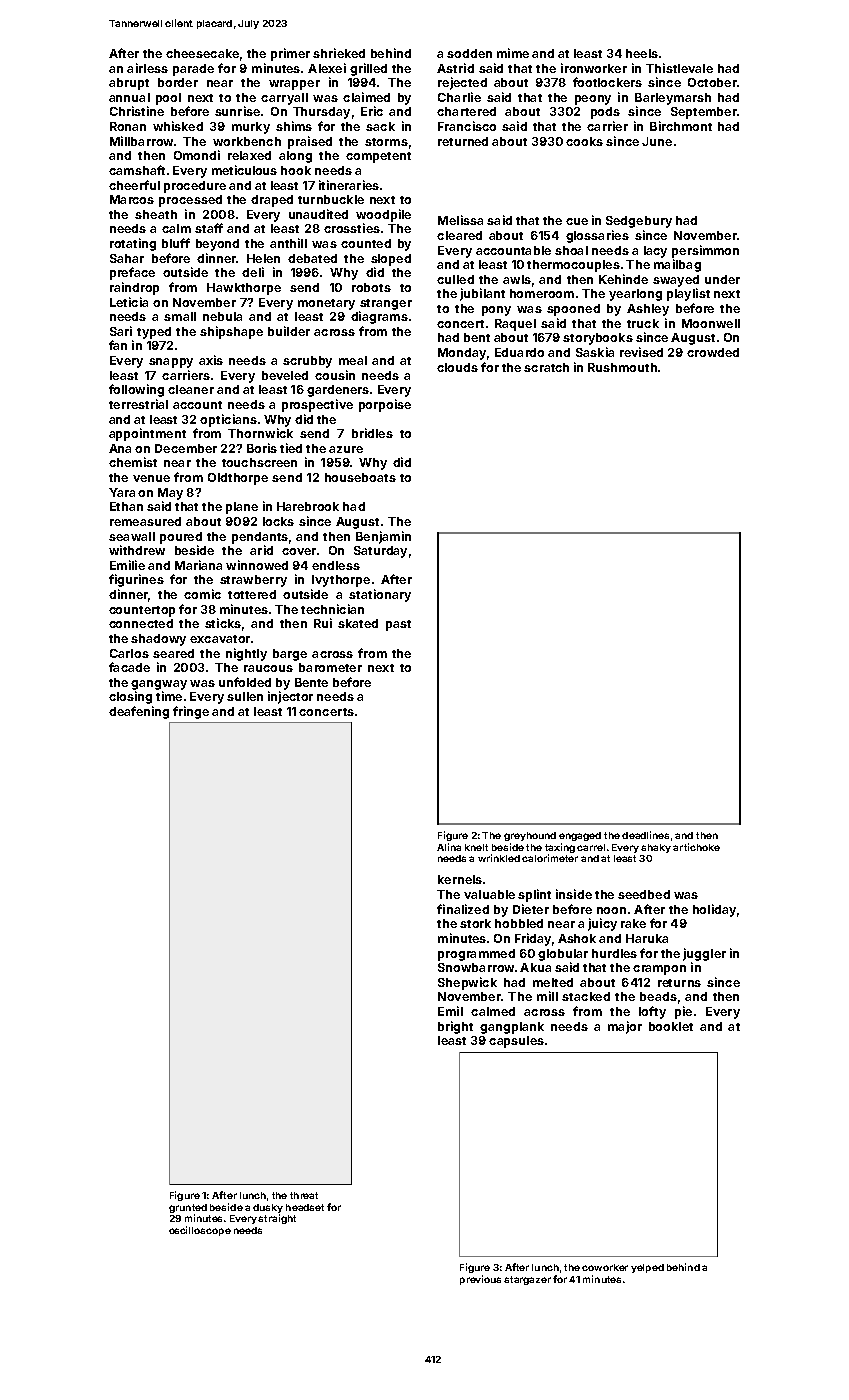 The width and height of the image is (849, 1400). Describe the element at coordinates (622, 367) in the image. I see `Rushmouth` at that location.
